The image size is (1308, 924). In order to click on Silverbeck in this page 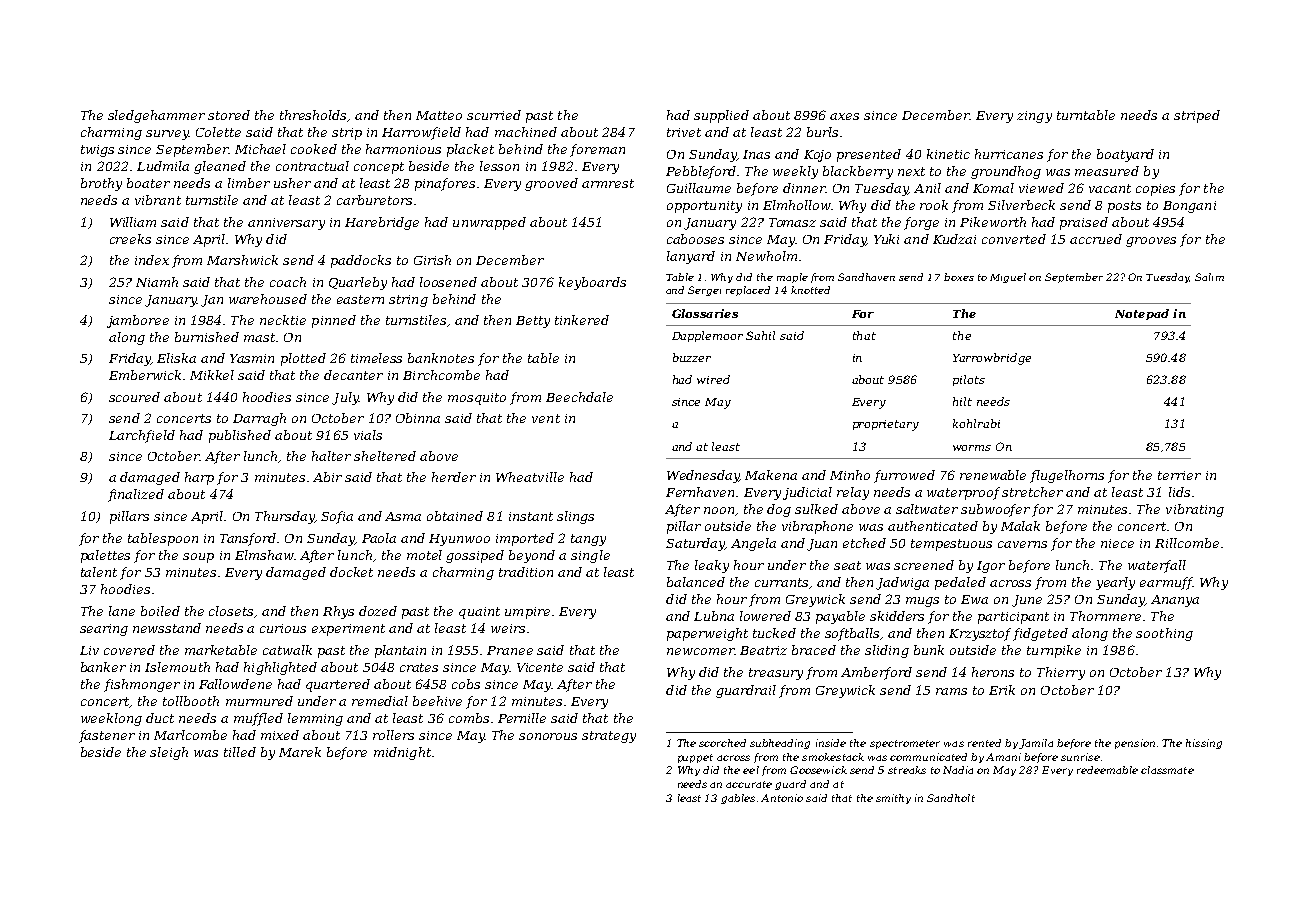, I will do `click(1021, 205)`.
